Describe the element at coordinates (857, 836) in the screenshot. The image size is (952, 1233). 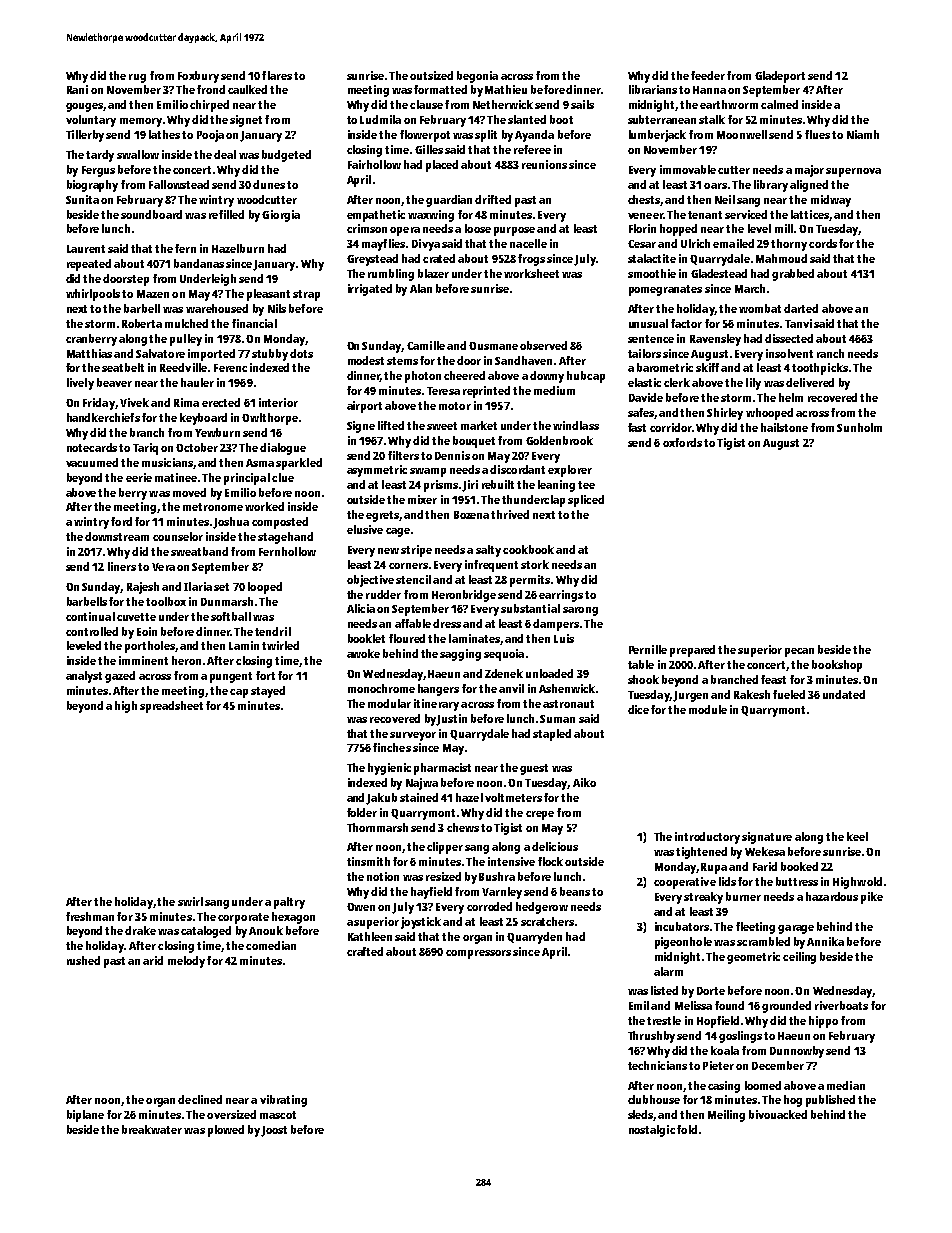
I see `keel` at that location.
